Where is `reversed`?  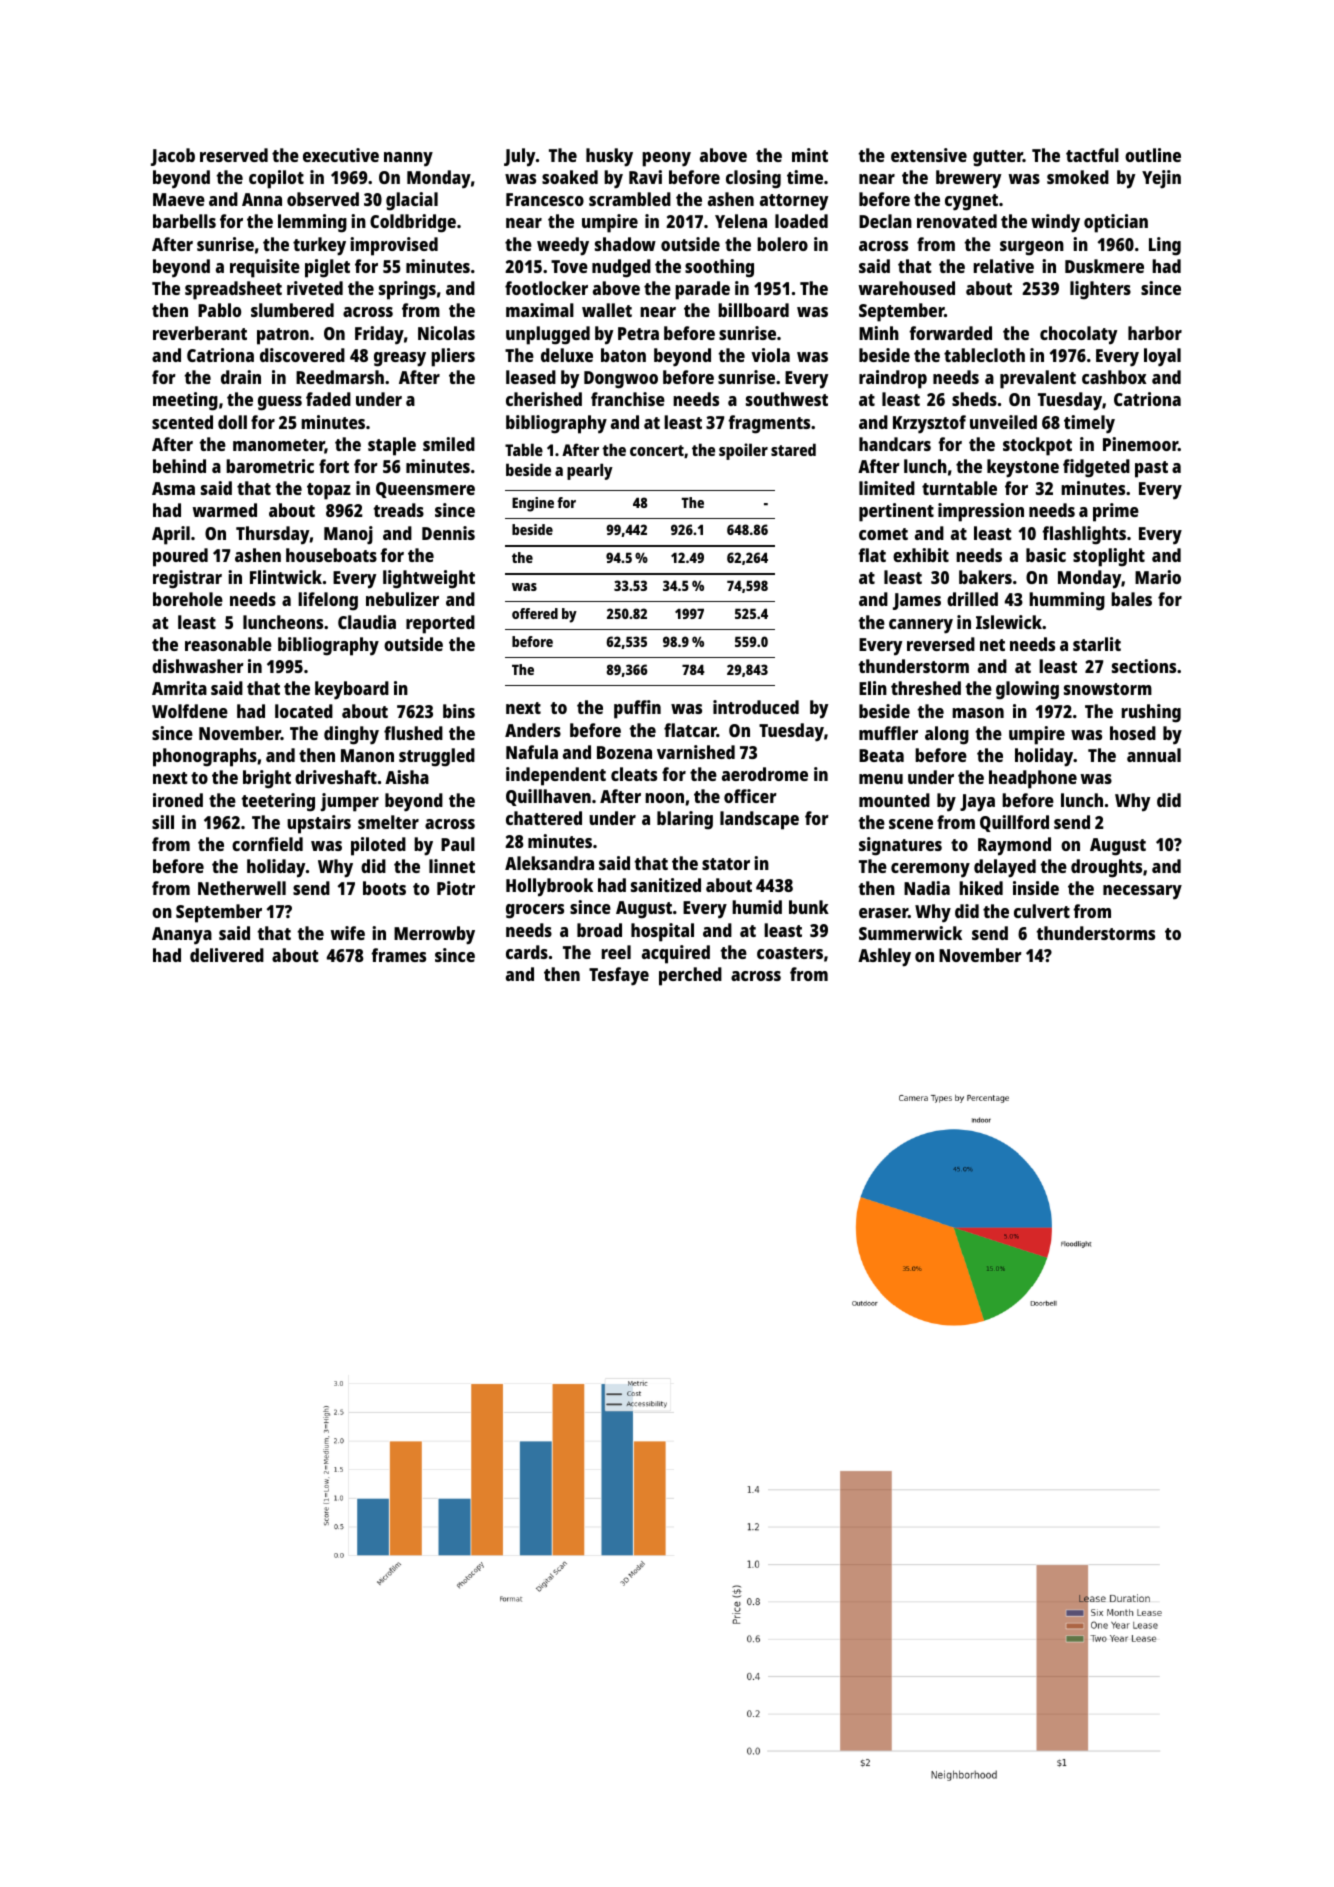
reversed is located at coordinates (941, 644).
